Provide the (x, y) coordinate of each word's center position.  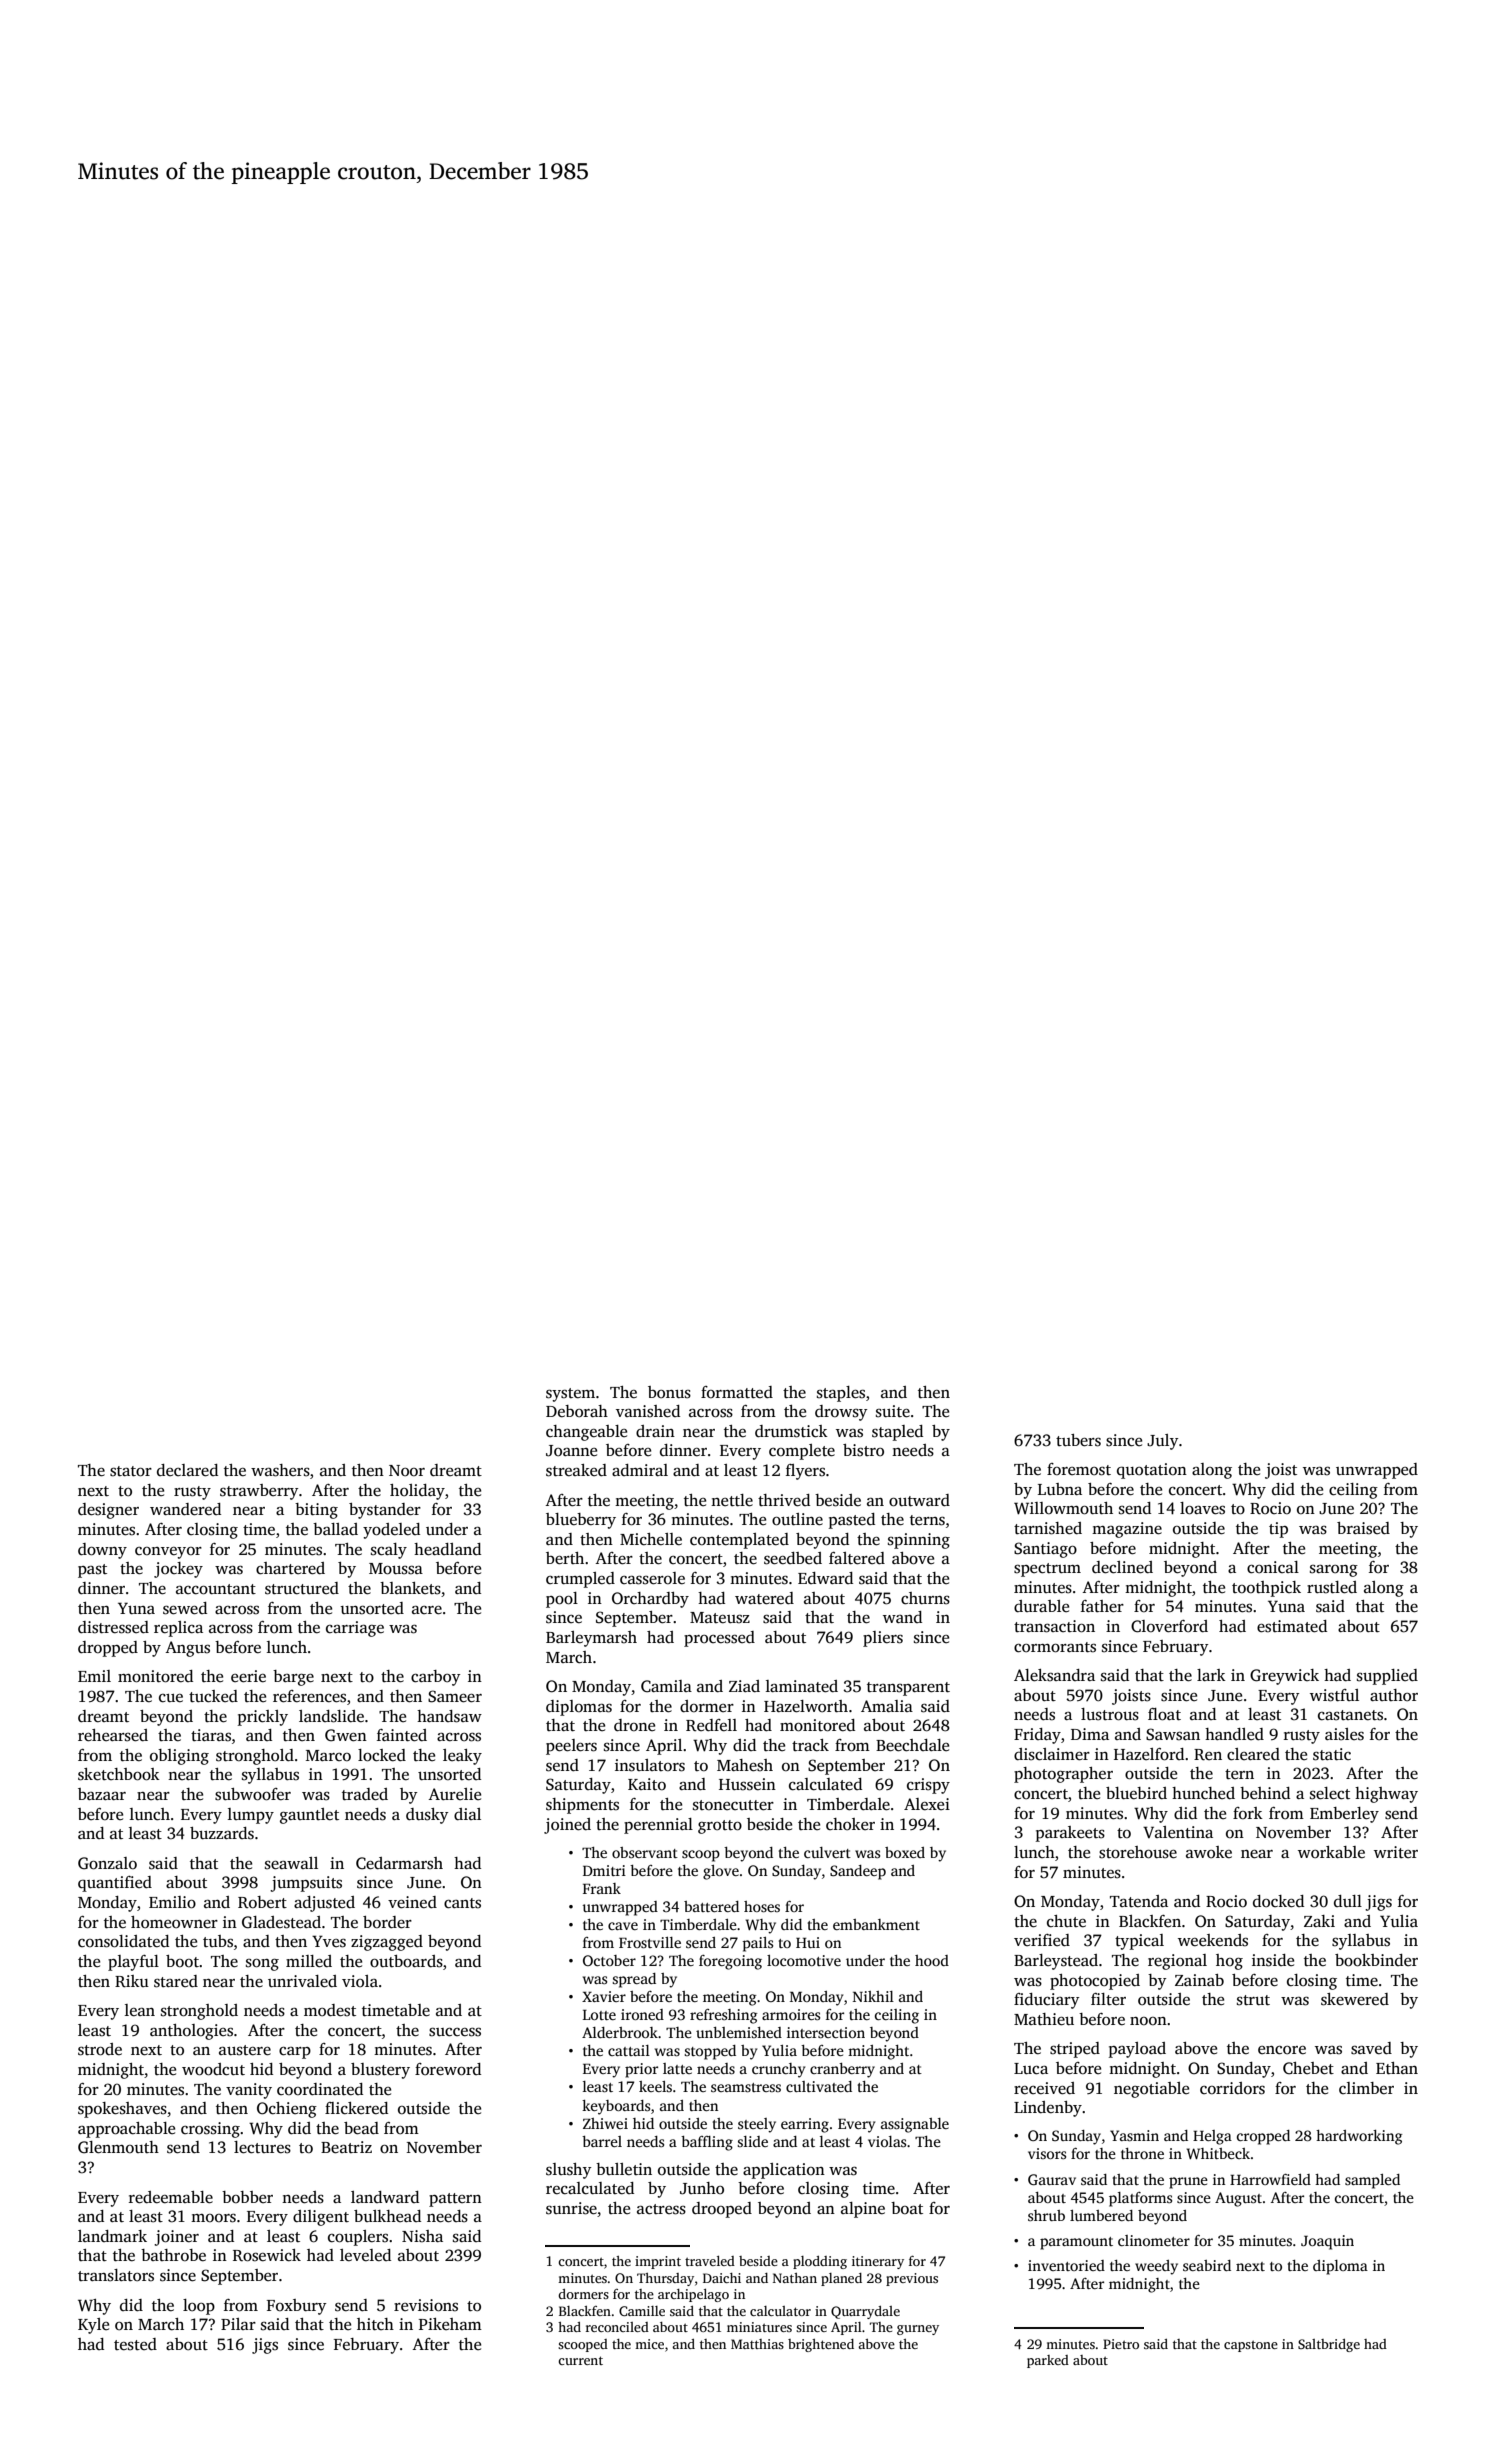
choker (850, 1824)
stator (131, 1471)
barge (293, 1678)
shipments (582, 1806)
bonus (669, 1392)
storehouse (1138, 1852)
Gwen (346, 1735)
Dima (1090, 1734)
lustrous (1110, 1714)
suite (893, 1411)
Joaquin (1327, 2242)
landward (385, 2197)
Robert (262, 1902)
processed (719, 1639)
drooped (722, 2210)
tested (135, 2344)
